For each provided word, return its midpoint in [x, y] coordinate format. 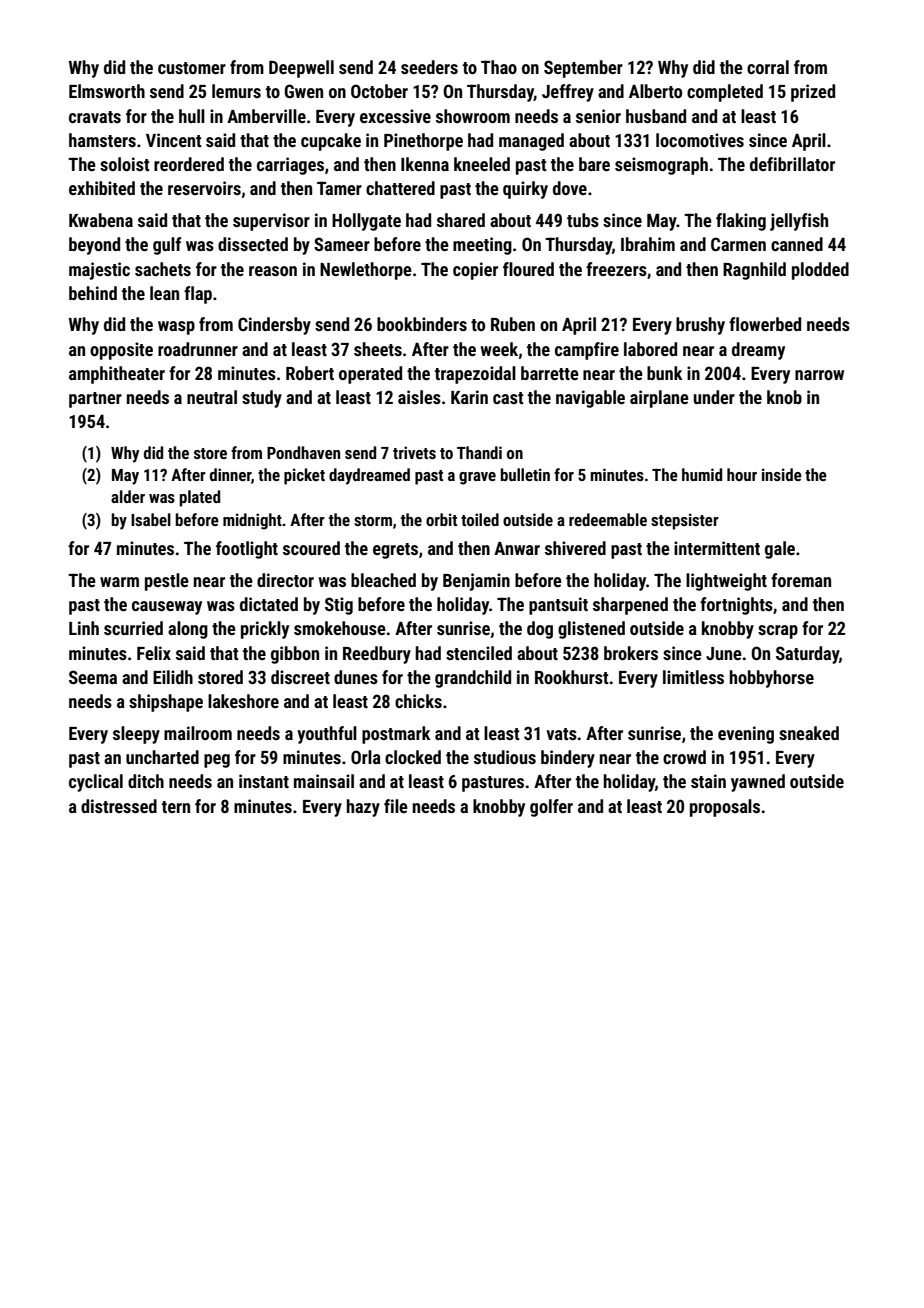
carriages [290, 166]
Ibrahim [648, 244]
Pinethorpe [423, 142]
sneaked [809, 733]
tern [176, 807]
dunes [356, 677]
